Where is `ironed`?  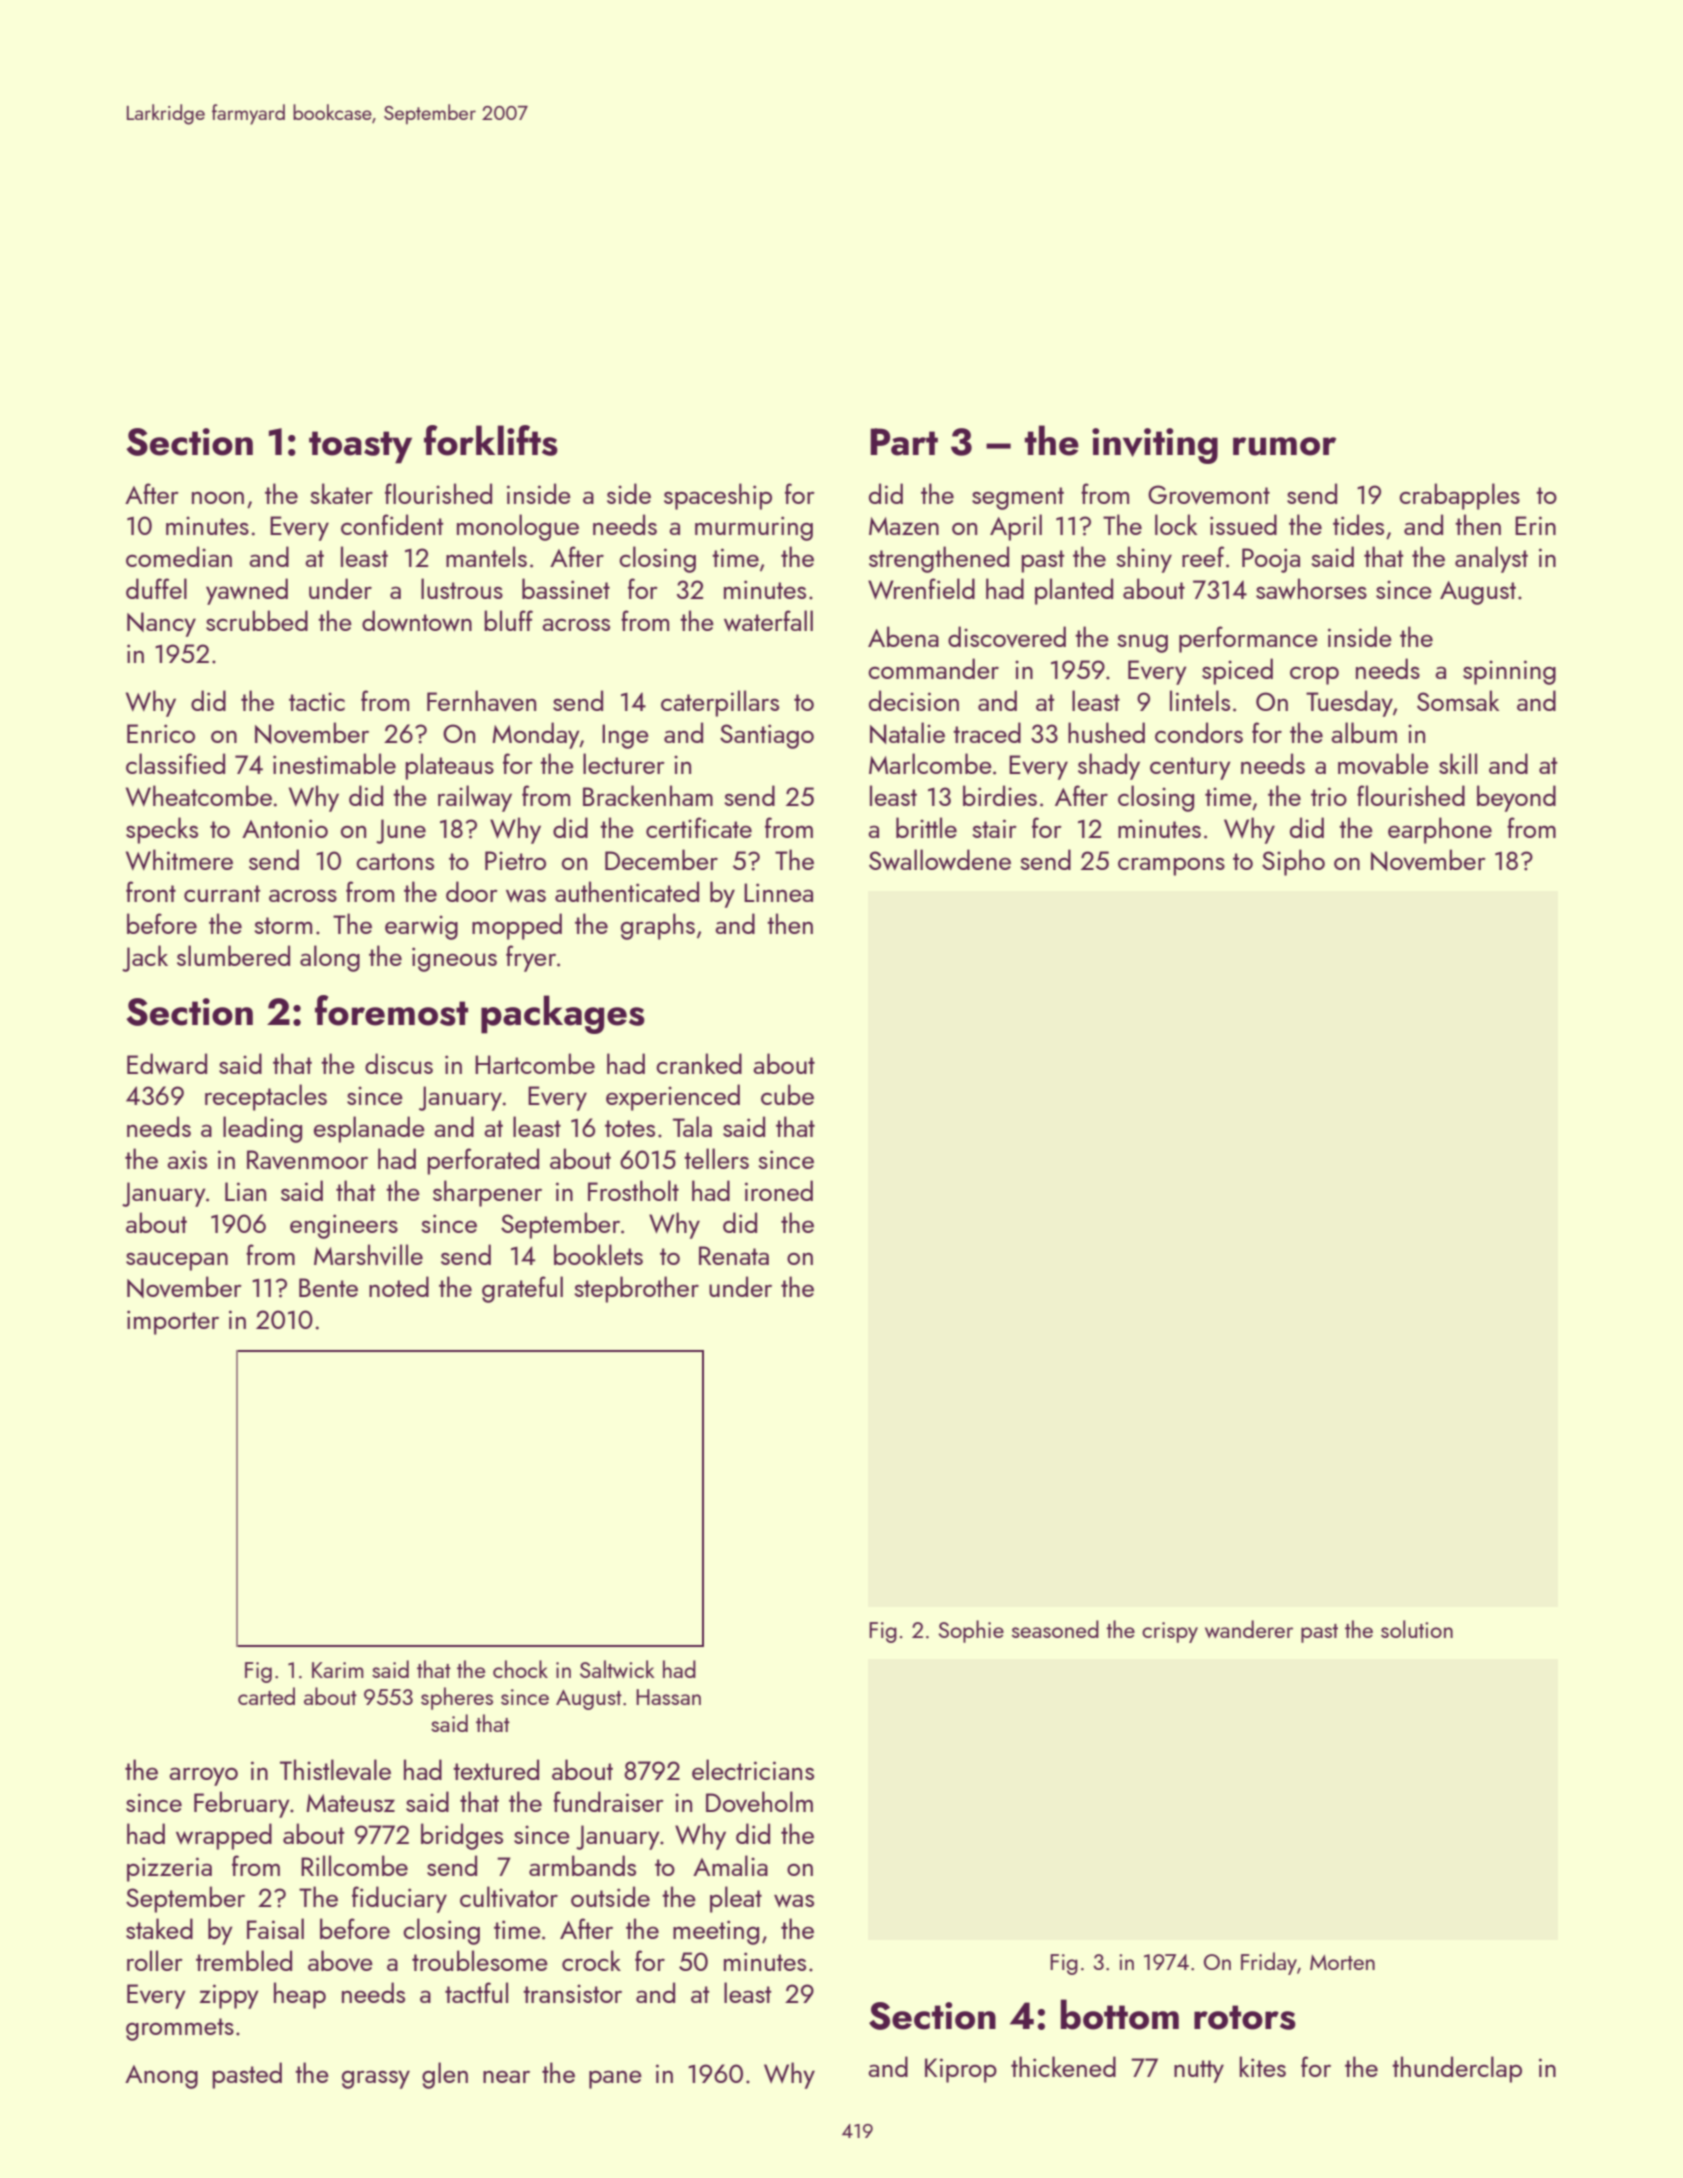
ironed is located at coordinates (779, 1190).
